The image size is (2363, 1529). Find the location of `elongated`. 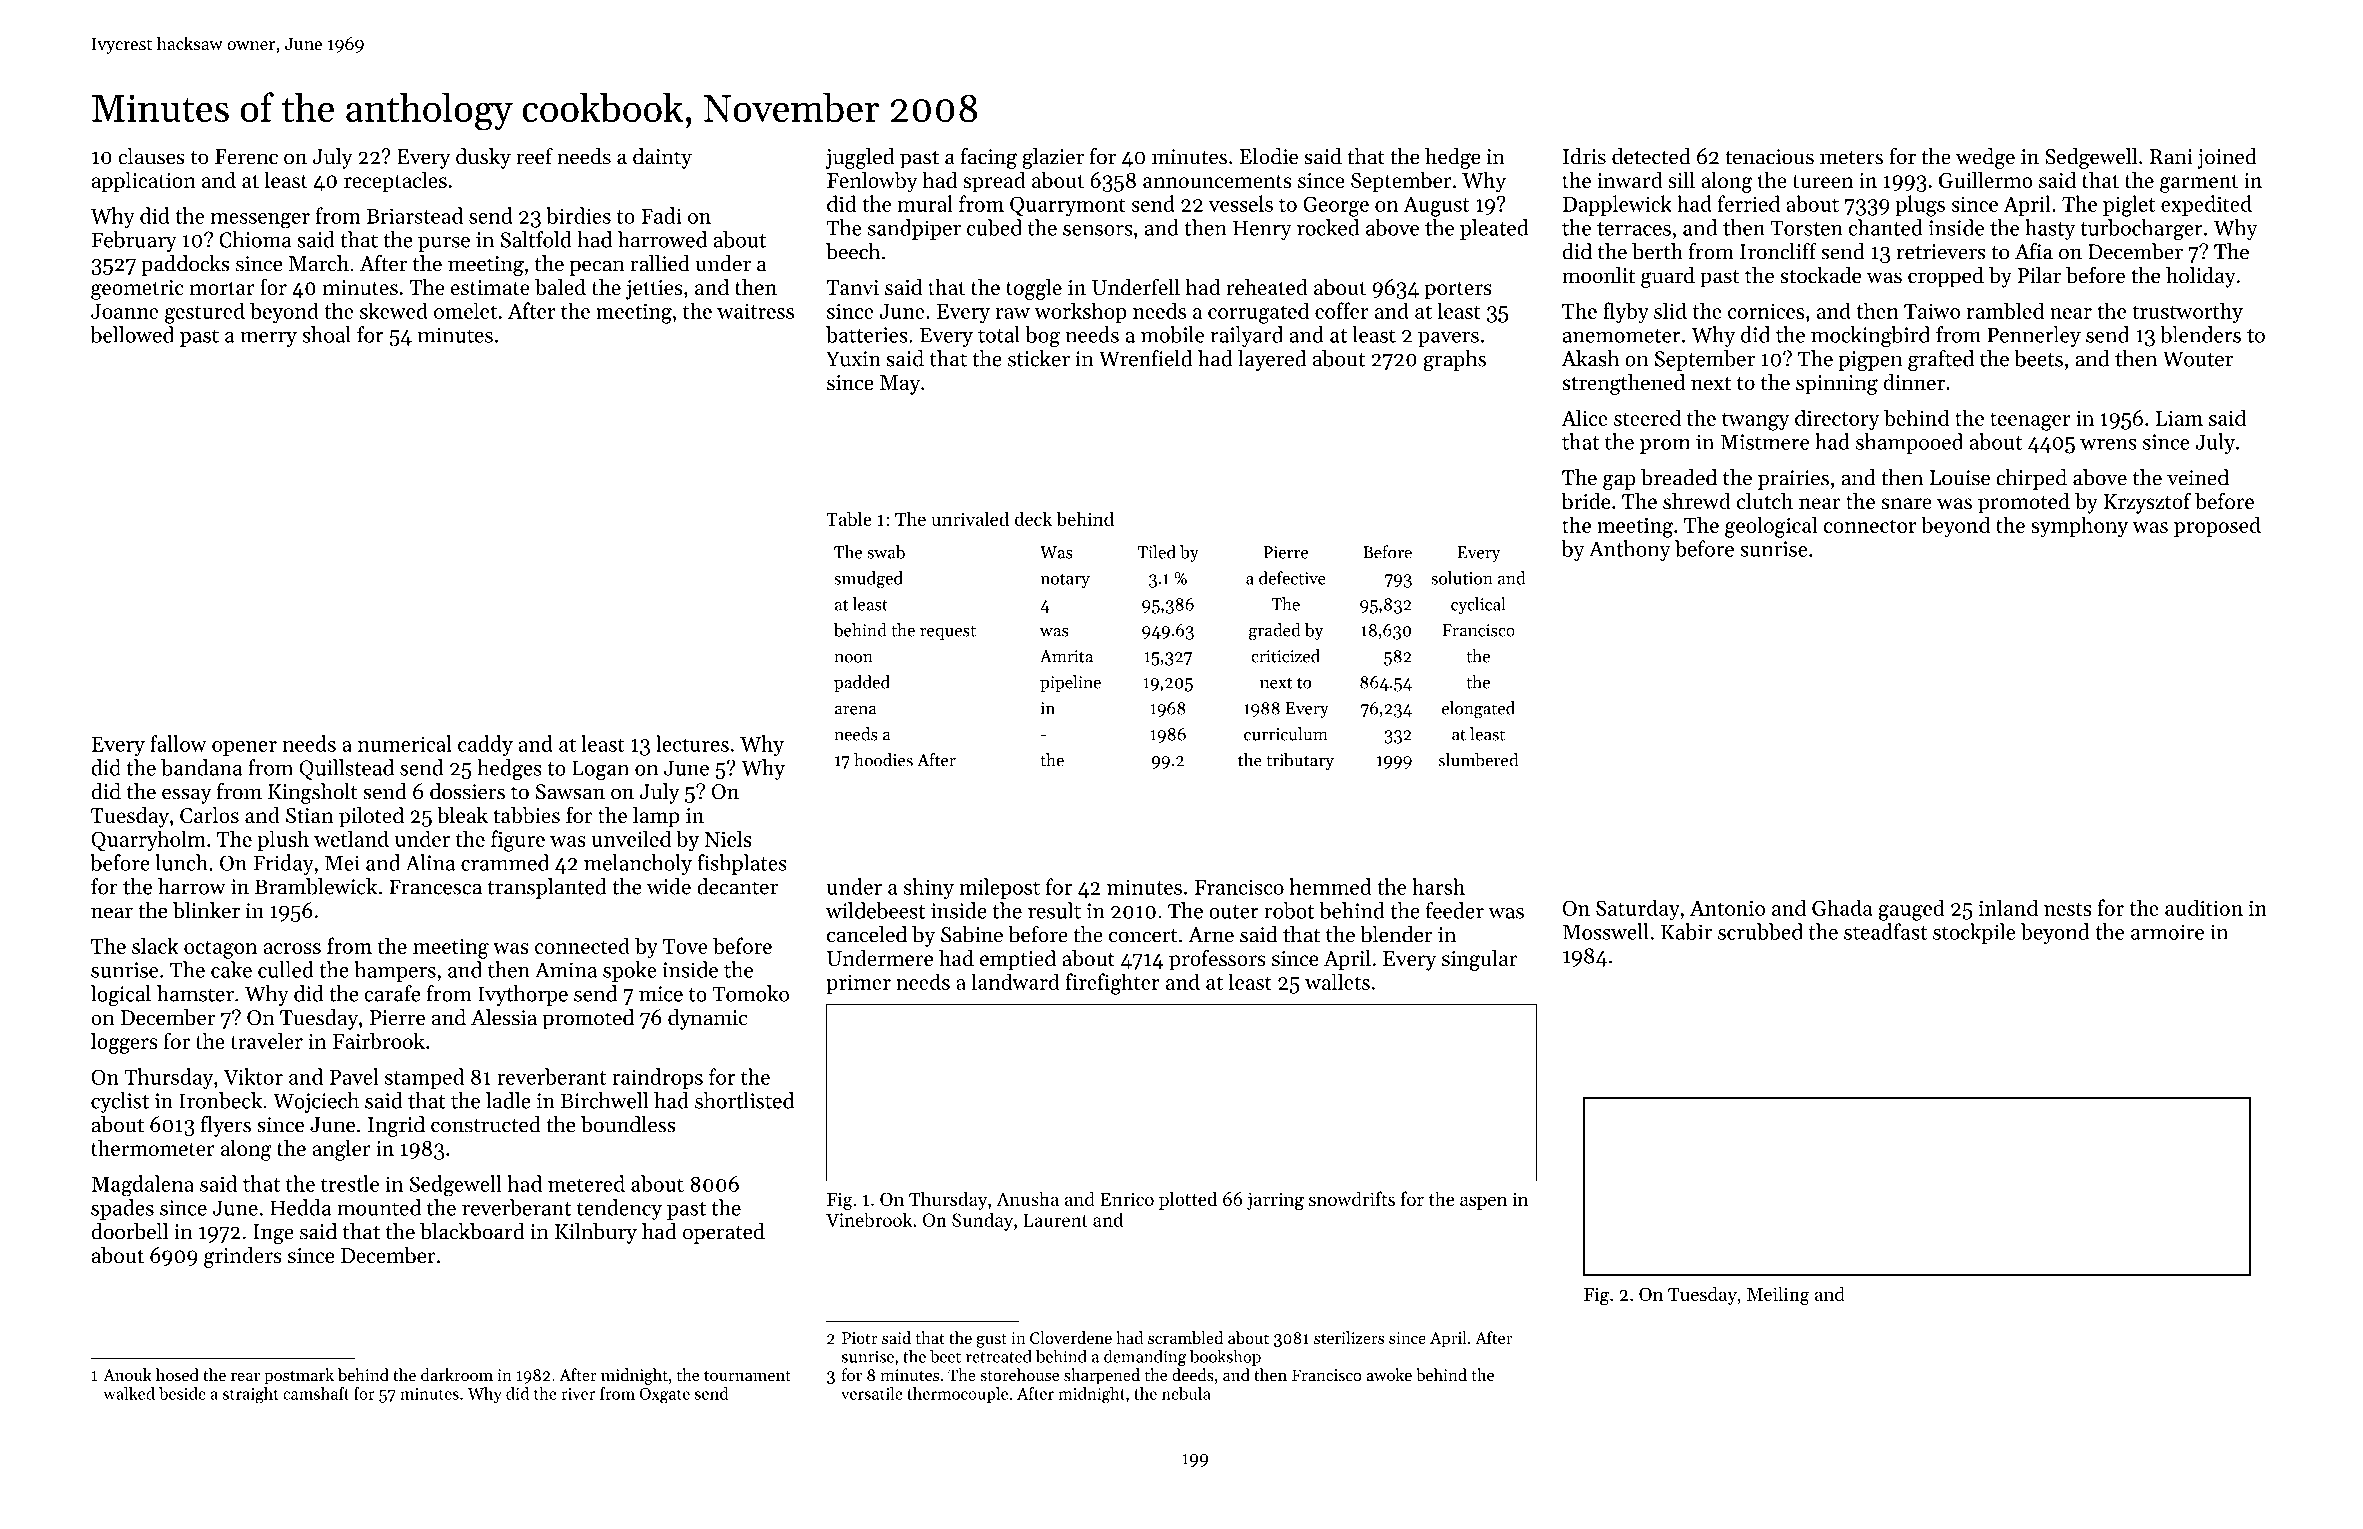

elongated is located at coordinates (1478, 710).
